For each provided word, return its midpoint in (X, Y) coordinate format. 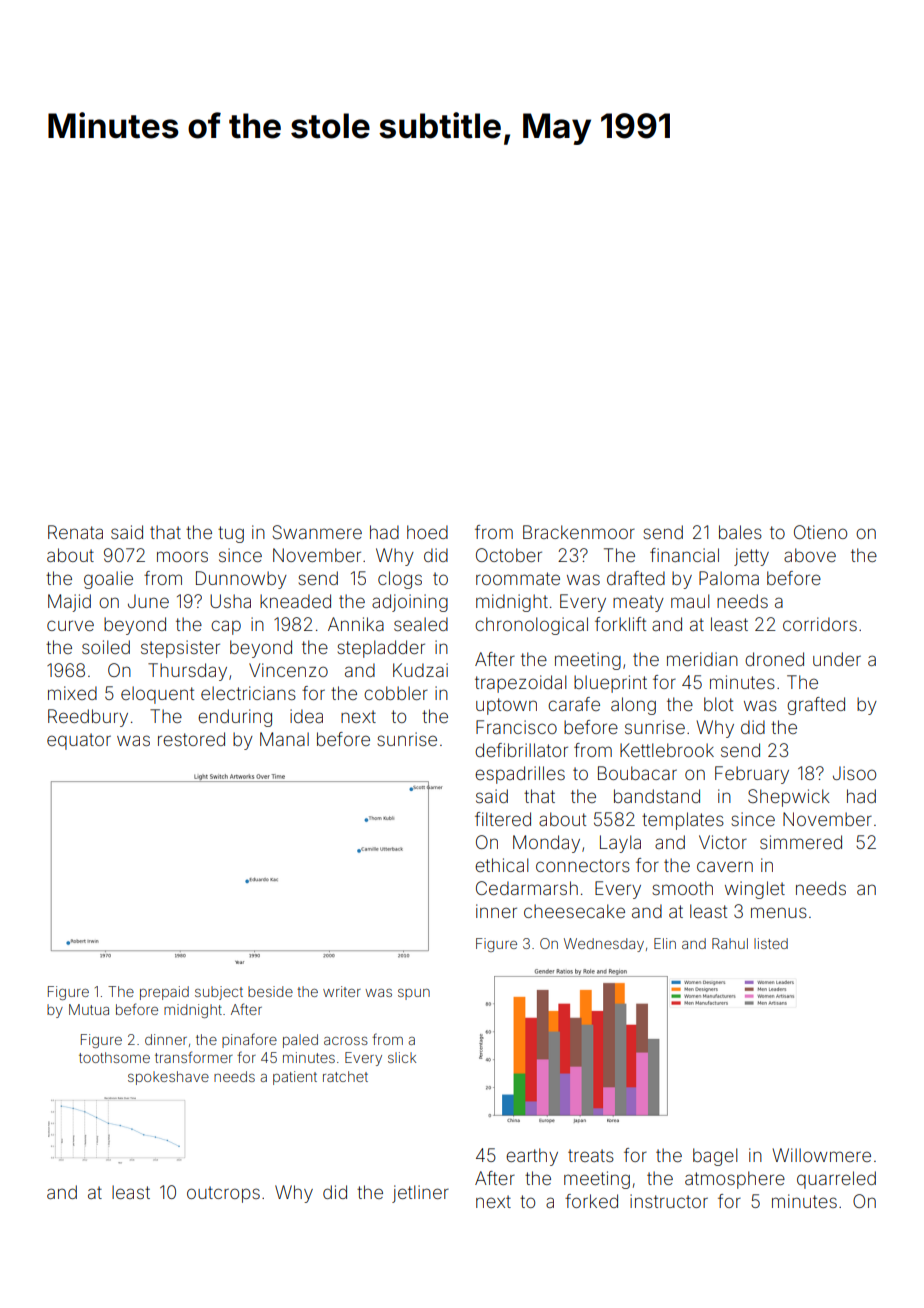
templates (683, 821)
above (810, 555)
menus (779, 912)
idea (306, 716)
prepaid (164, 993)
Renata (75, 532)
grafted (816, 706)
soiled (106, 647)
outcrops (223, 1194)
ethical (502, 865)
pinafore (249, 1040)
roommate (518, 578)
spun (414, 994)
